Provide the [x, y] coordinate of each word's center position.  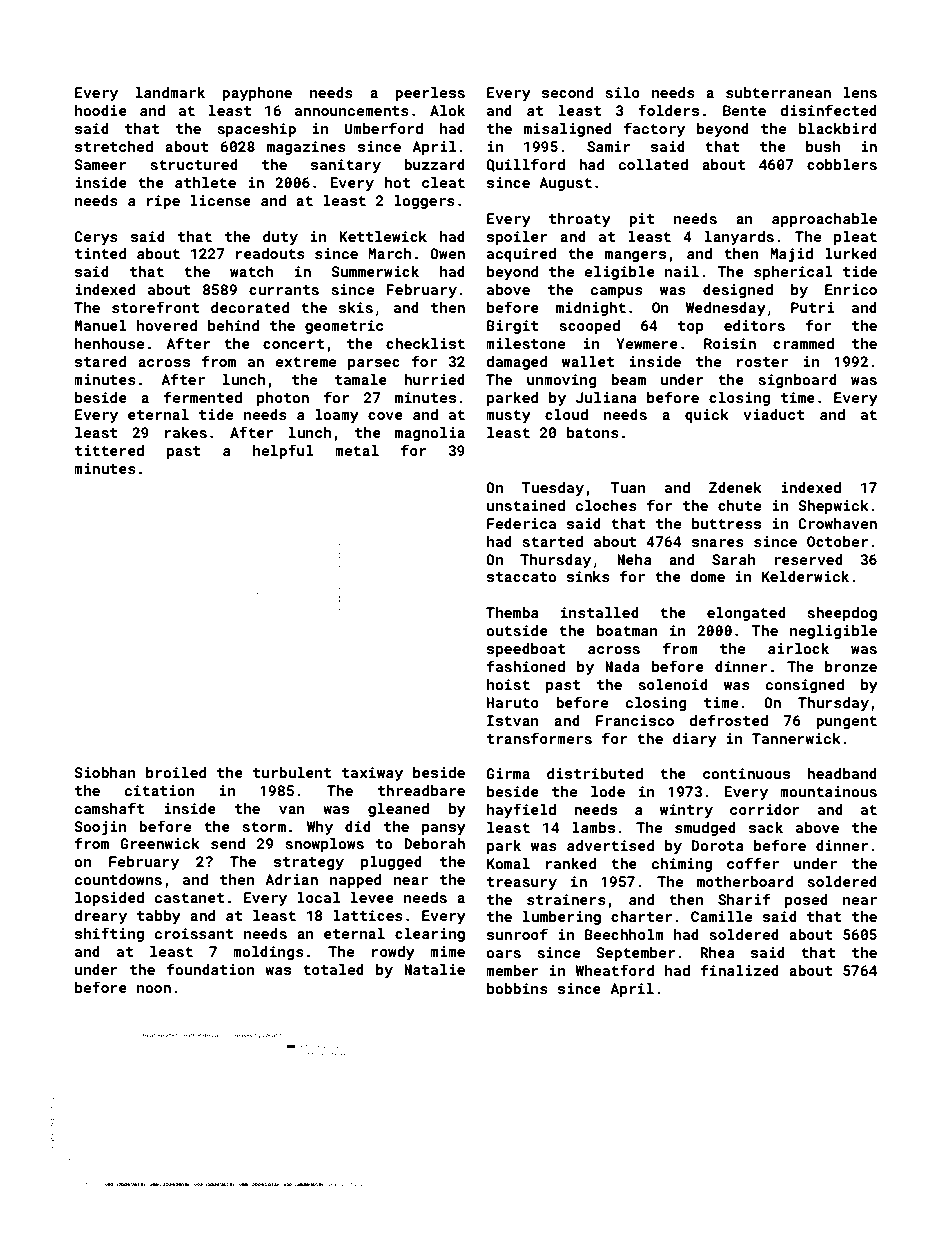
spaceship [256, 130]
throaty [580, 220]
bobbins [517, 988]
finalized [740, 970]
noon [154, 989]
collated [653, 164]
